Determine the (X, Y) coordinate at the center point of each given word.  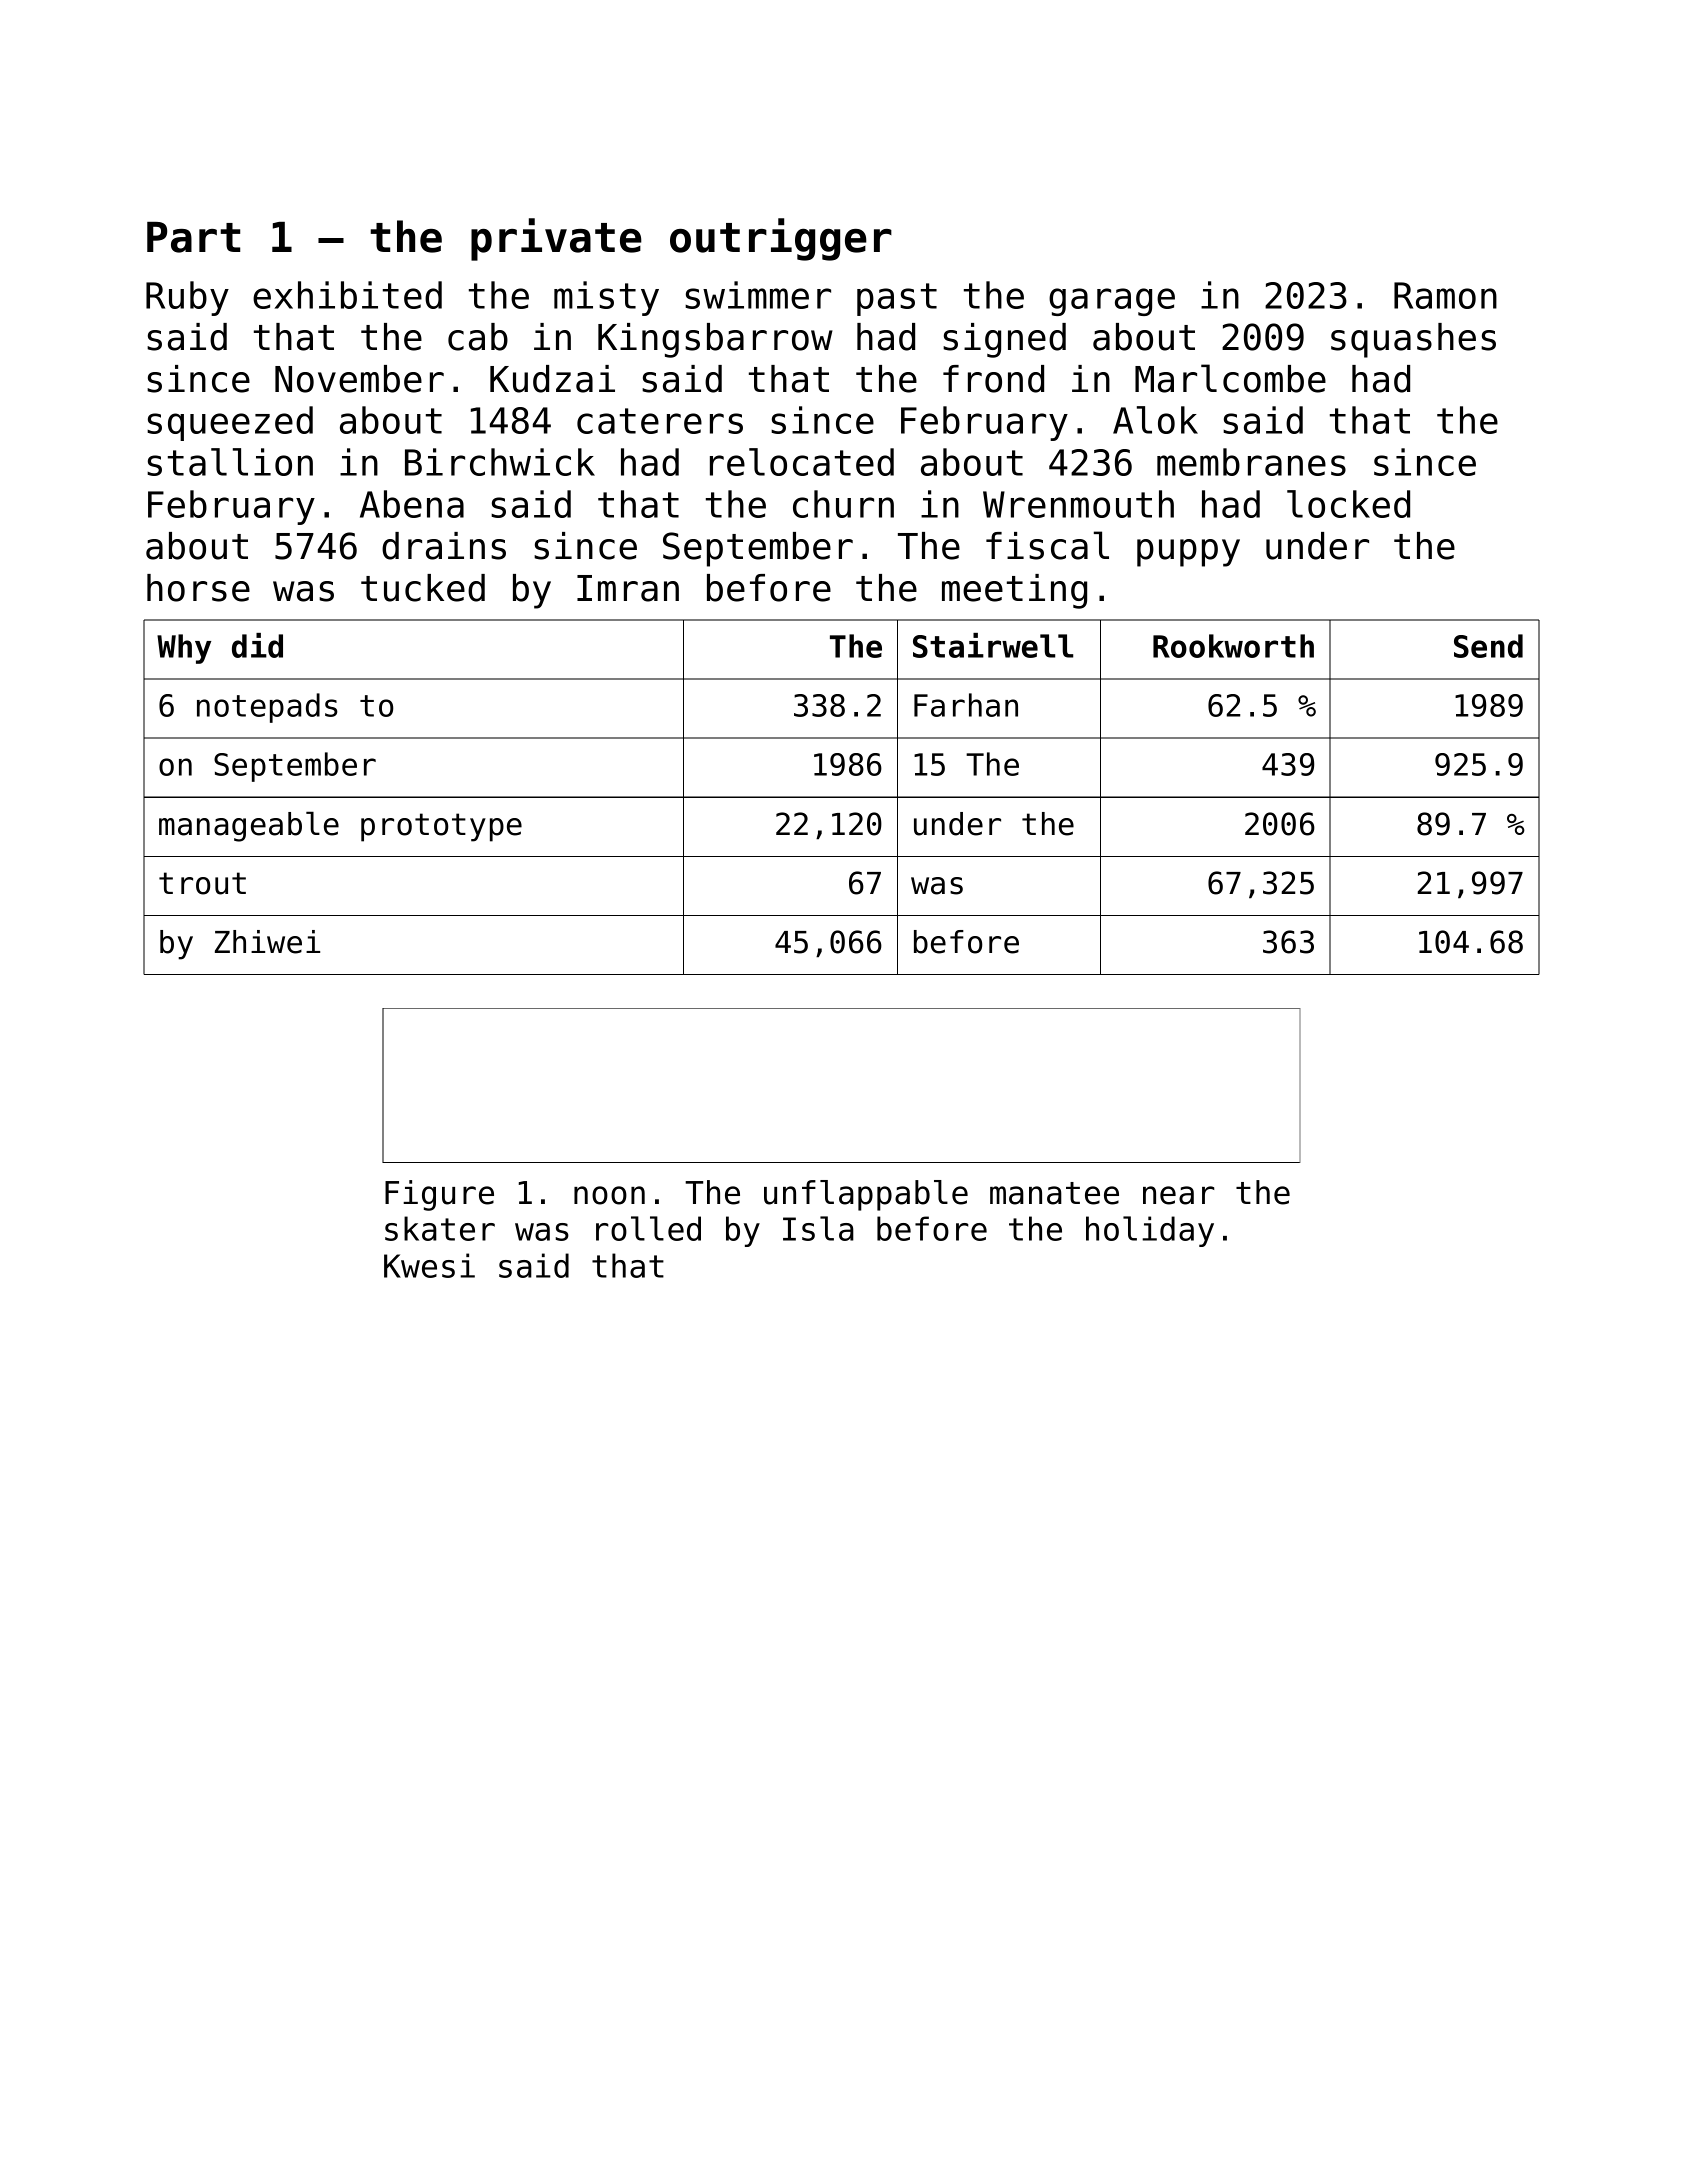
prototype (441, 827)
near (1178, 1195)
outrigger (781, 239)
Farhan (966, 705)
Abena (412, 504)
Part (193, 237)
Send (1488, 646)
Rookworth (1233, 646)
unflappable (866, 1195)
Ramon (1445, 295)
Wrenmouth (1078, 504)
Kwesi (429, 1265)
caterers (660, 421)
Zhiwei (267, 942)
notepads (267, 708)
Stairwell (993, 645)
